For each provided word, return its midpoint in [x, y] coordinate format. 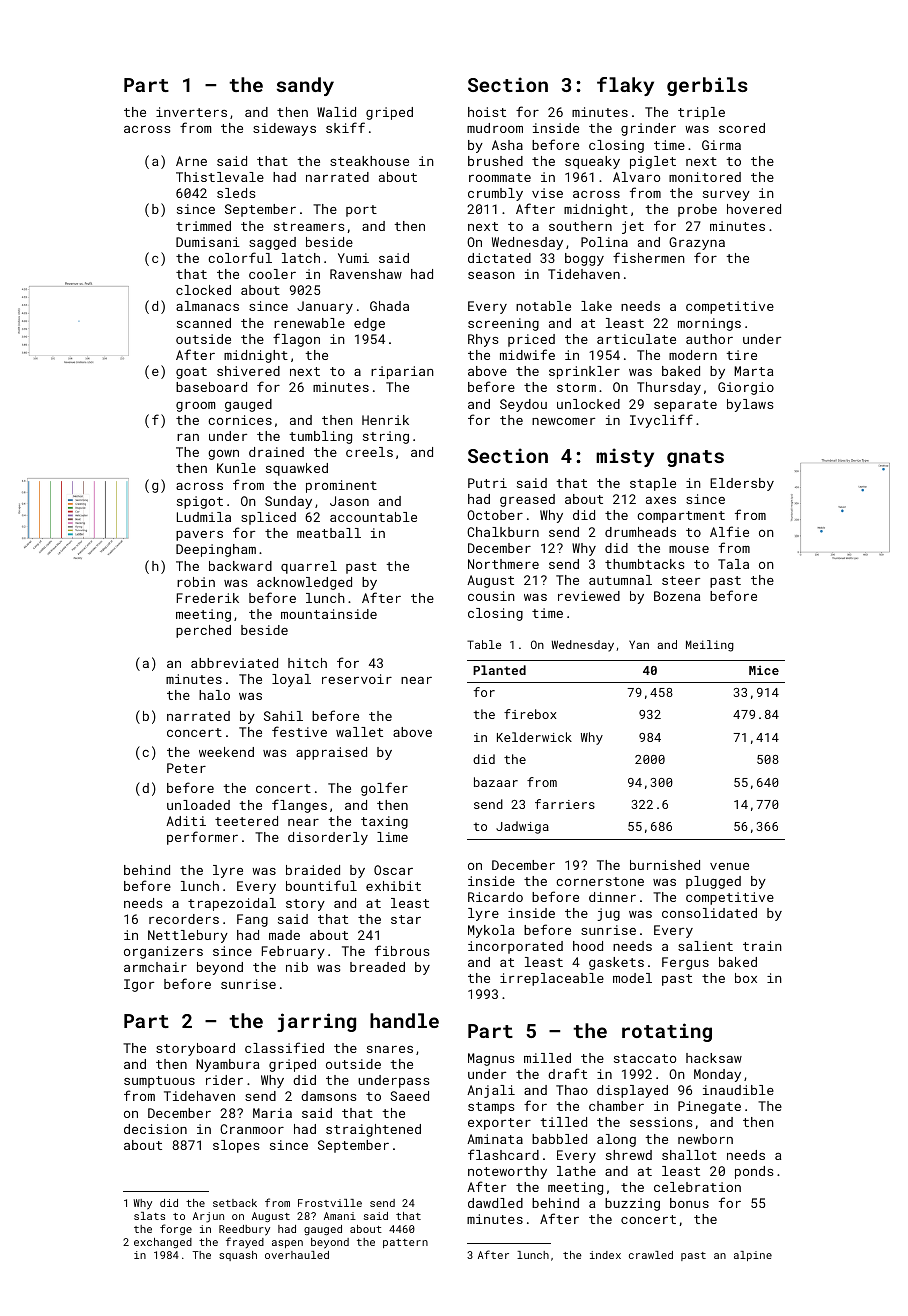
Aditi [186, 821]
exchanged [163, 1243]
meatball [329, 533]
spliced [268, 518]
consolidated [709, 913]
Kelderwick [534, 737]
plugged [713, 882]
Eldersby [742, 484]
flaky [625, 86]
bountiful [321, 885]
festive [299, 731]
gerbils [707, 86]
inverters [191, 112]
